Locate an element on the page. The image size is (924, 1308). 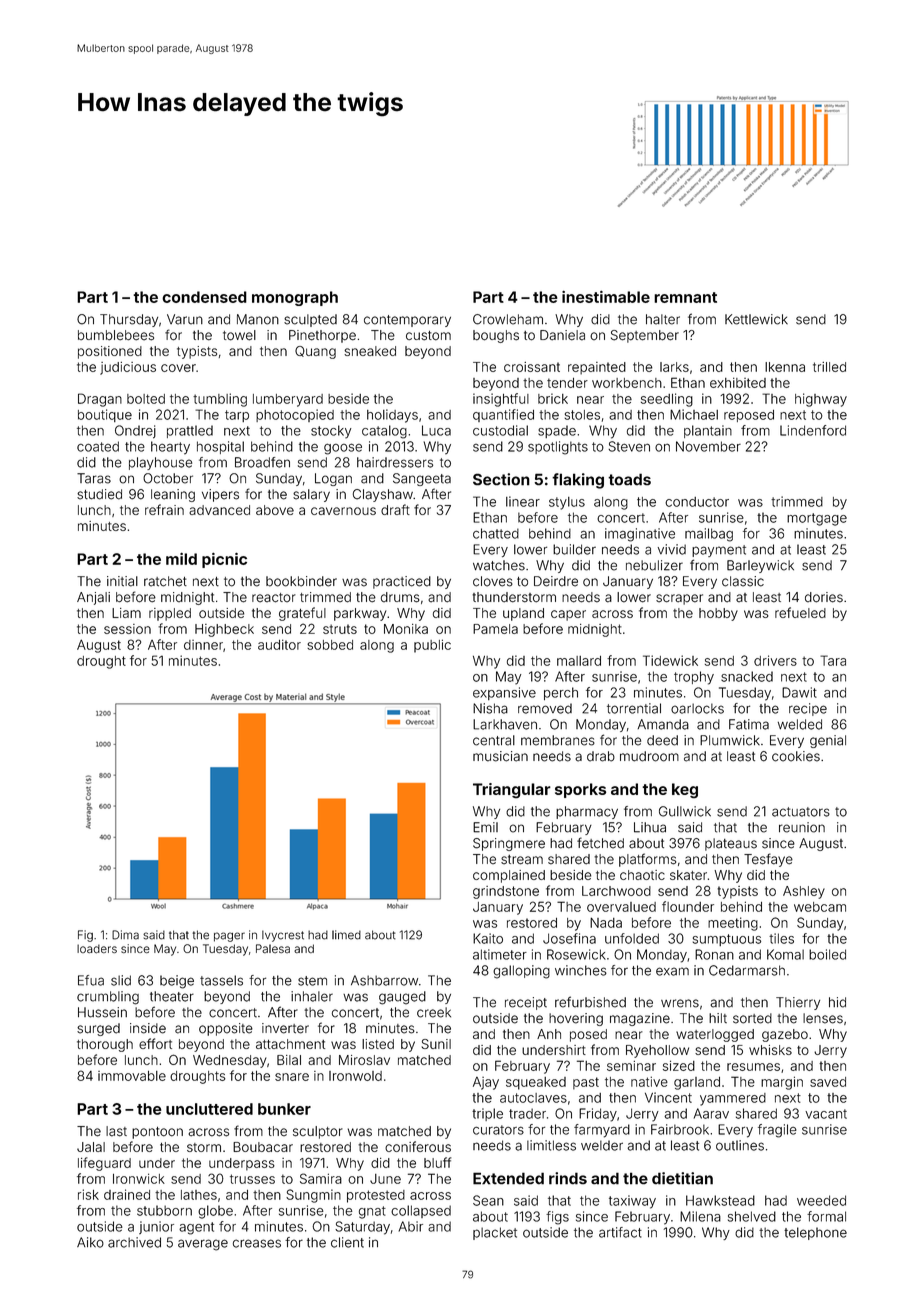
Dima is located at coordinates (125, 935).
